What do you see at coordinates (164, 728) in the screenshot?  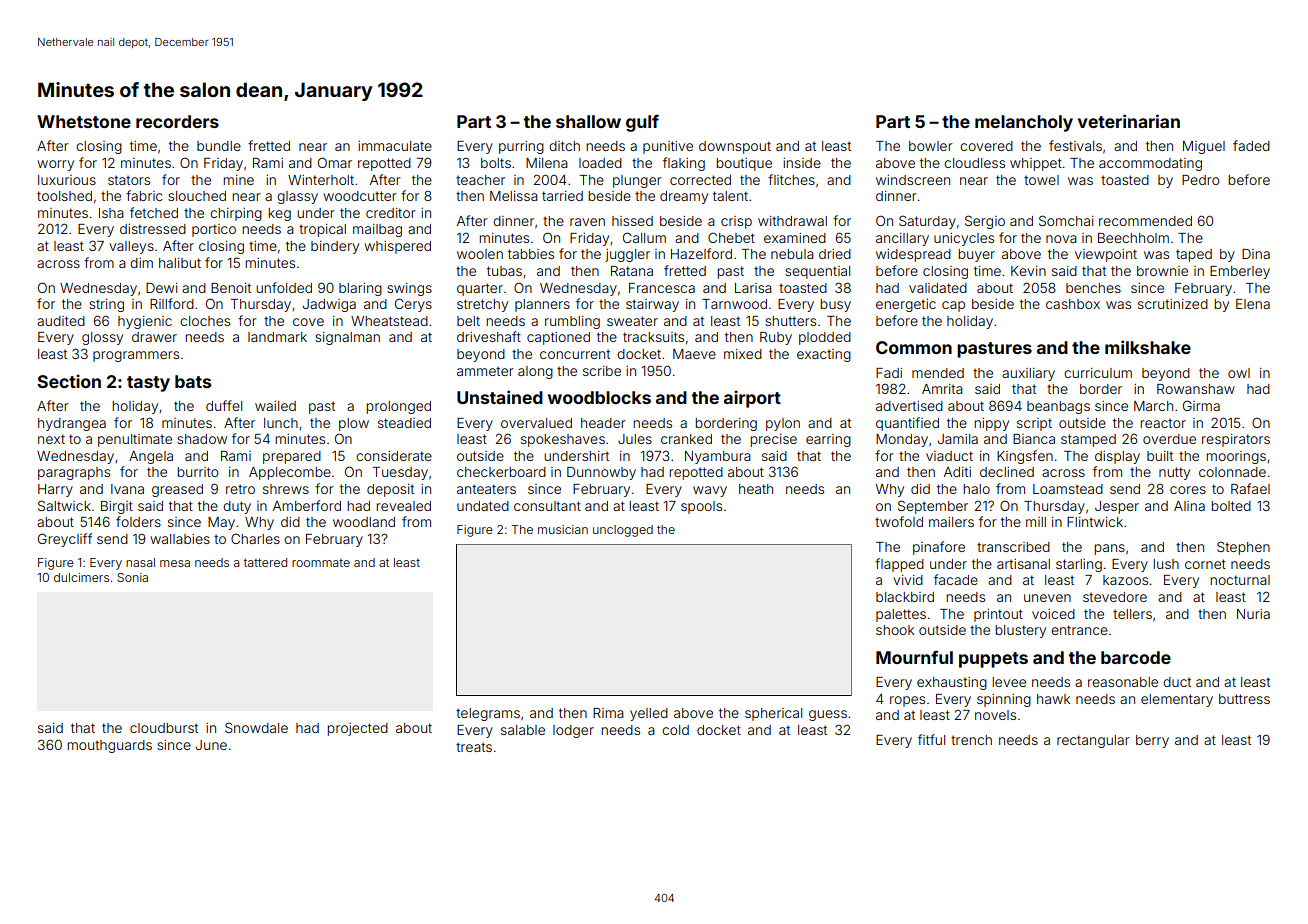 I see `cloudburst` at bounding box center [164, 728].
